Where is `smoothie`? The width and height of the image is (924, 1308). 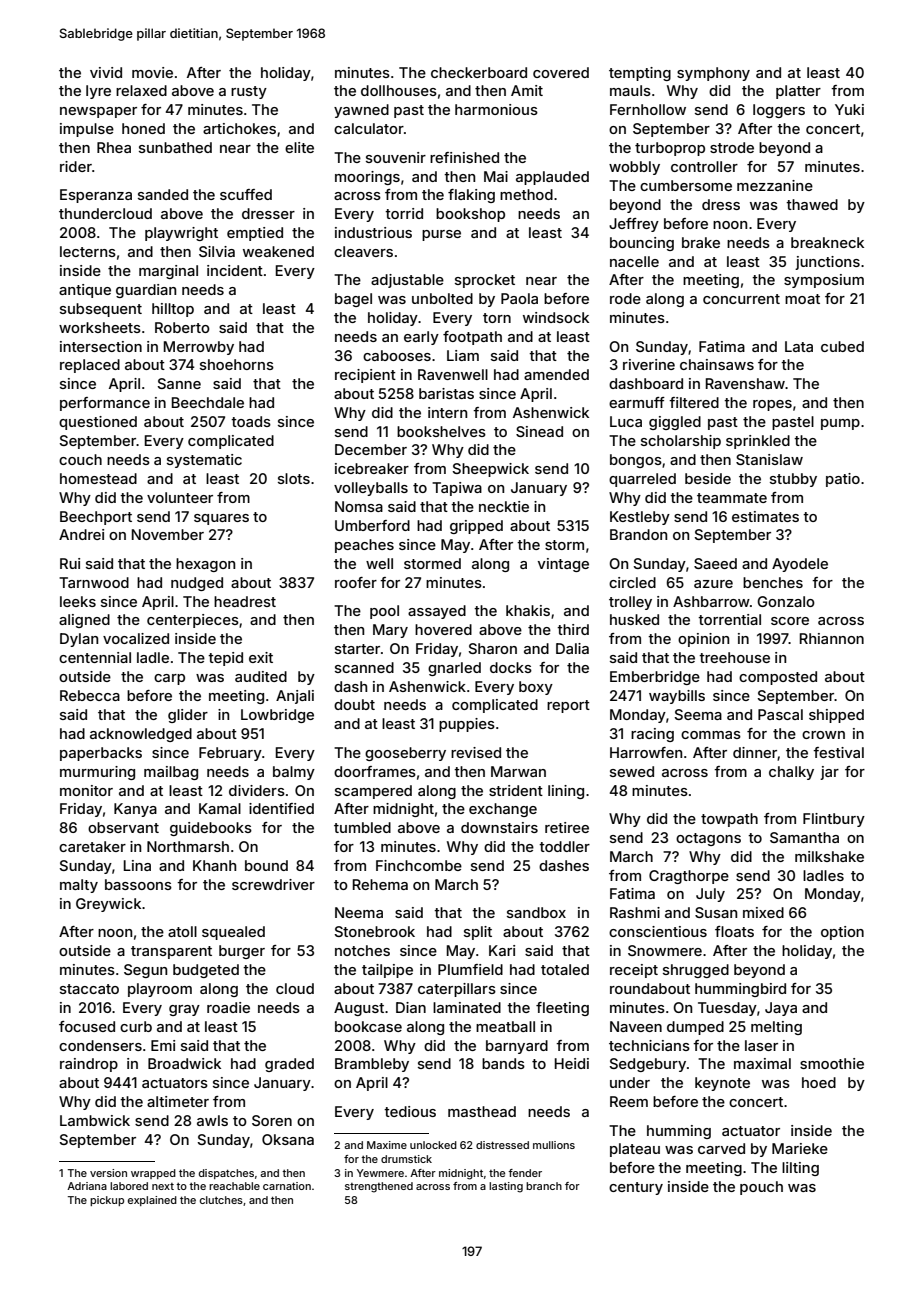 smoothie is located at coordinates (832, 1063).
